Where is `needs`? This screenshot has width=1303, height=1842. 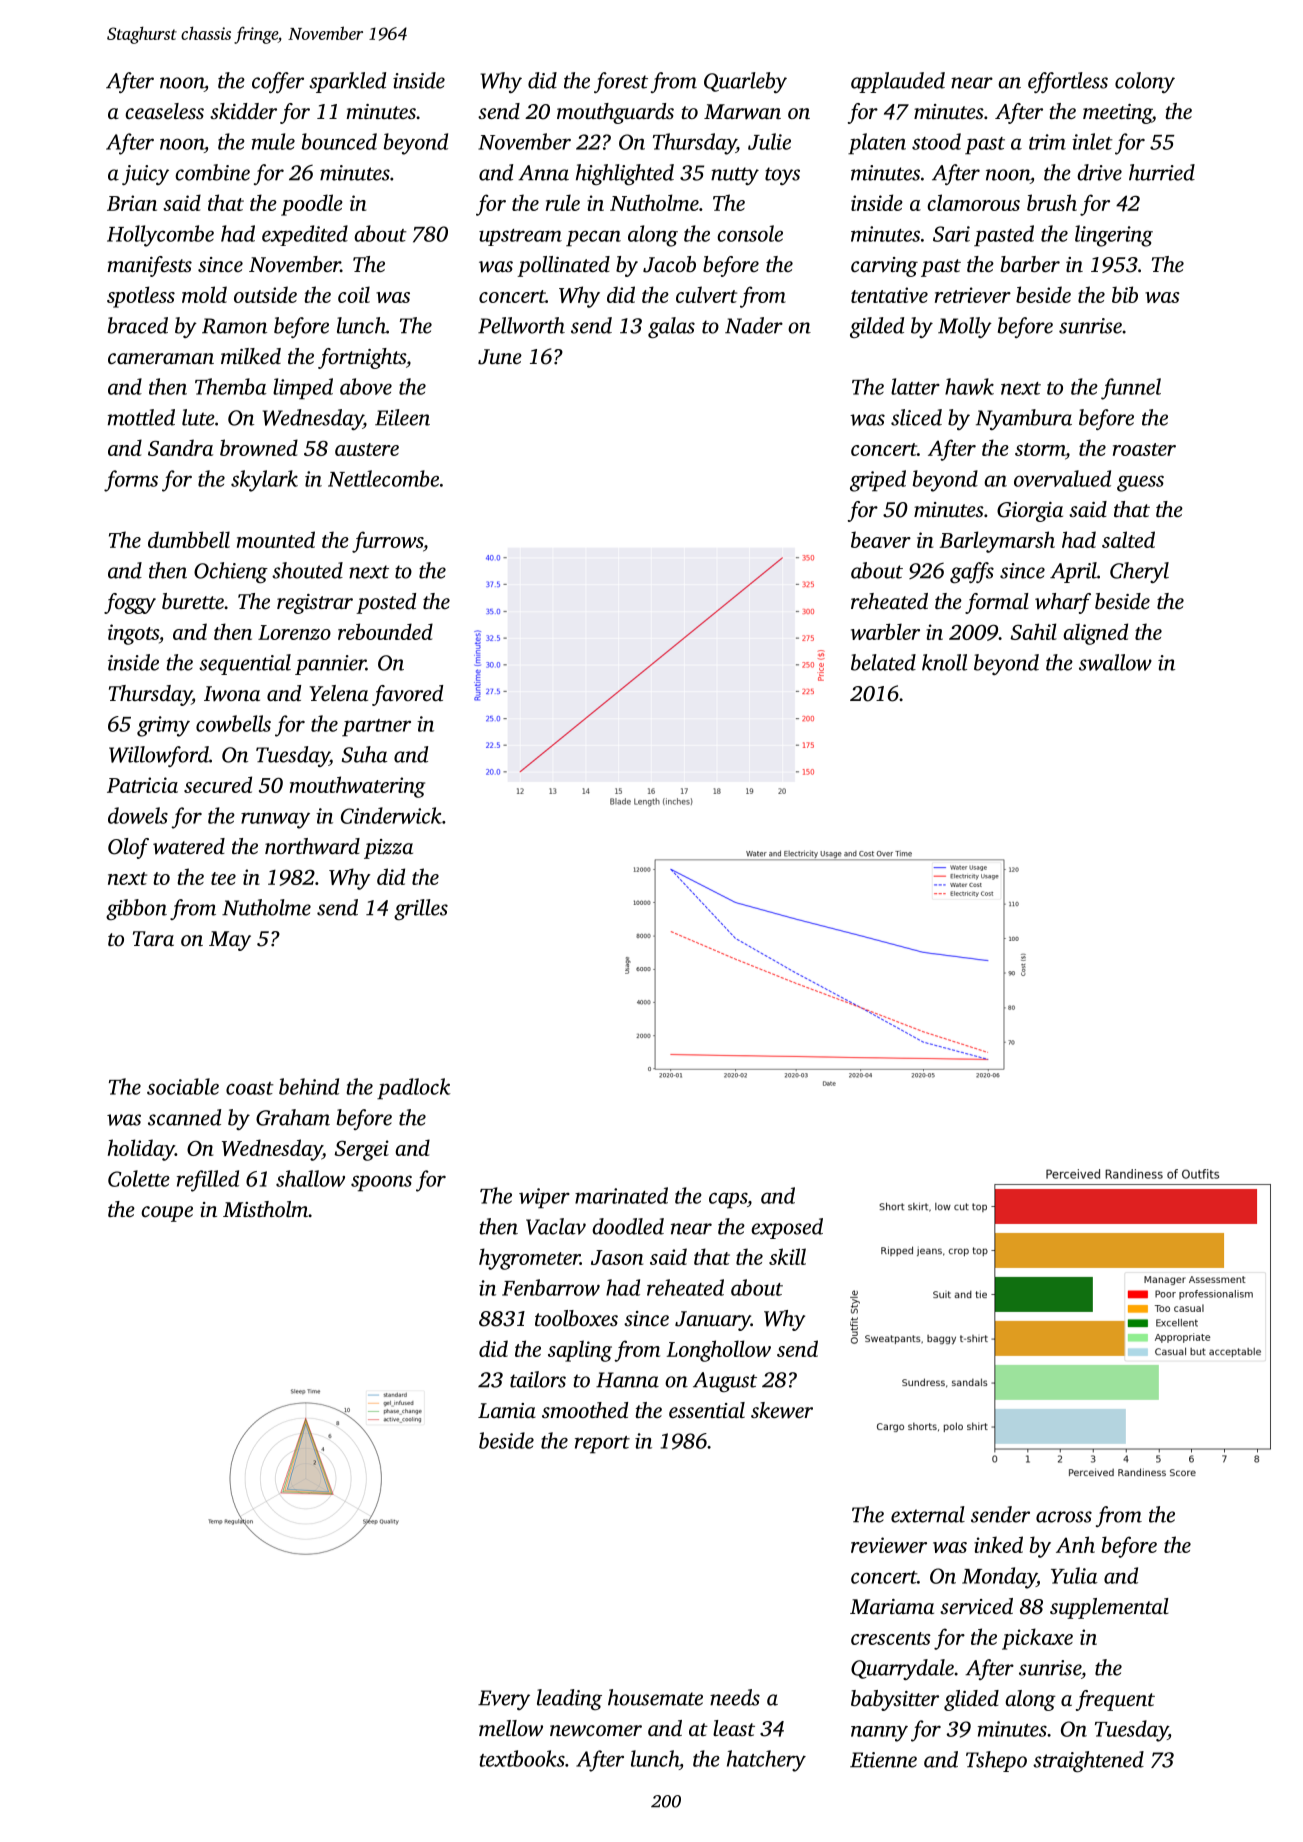 needs is located at coordinates (735, 1697).
